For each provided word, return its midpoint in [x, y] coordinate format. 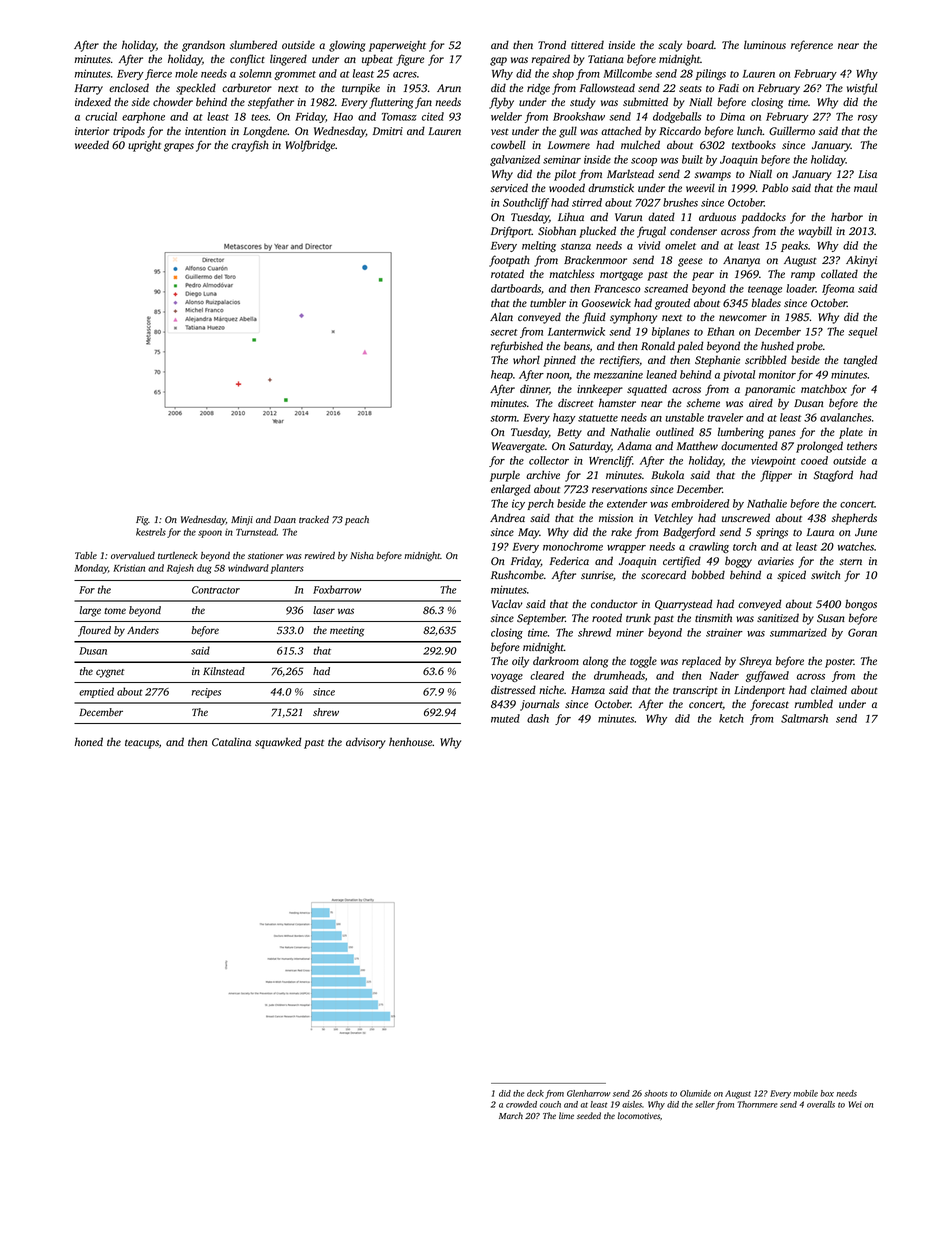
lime [566, 1115]
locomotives [639, 1115]
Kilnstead [224, 671]
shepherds [854, 519]
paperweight [397, 46]
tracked [314, 519]
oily [520, 662]
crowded [521, 1104]
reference [812, 46]
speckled [196, 89]
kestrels [151, 532]
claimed [829, 689]
